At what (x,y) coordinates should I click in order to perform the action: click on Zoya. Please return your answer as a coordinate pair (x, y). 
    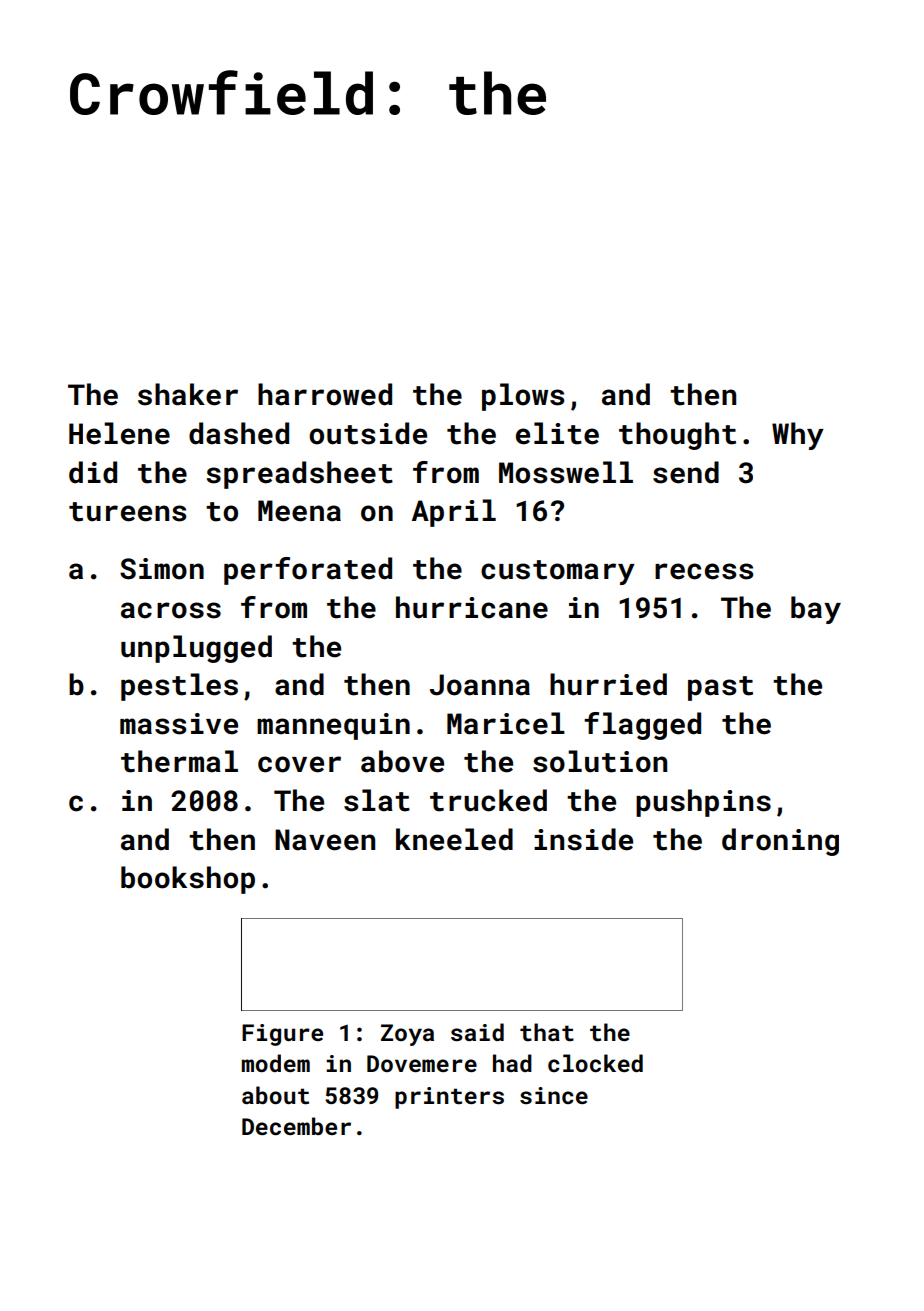
    Looking at the image, I should click on (407, 1035).
